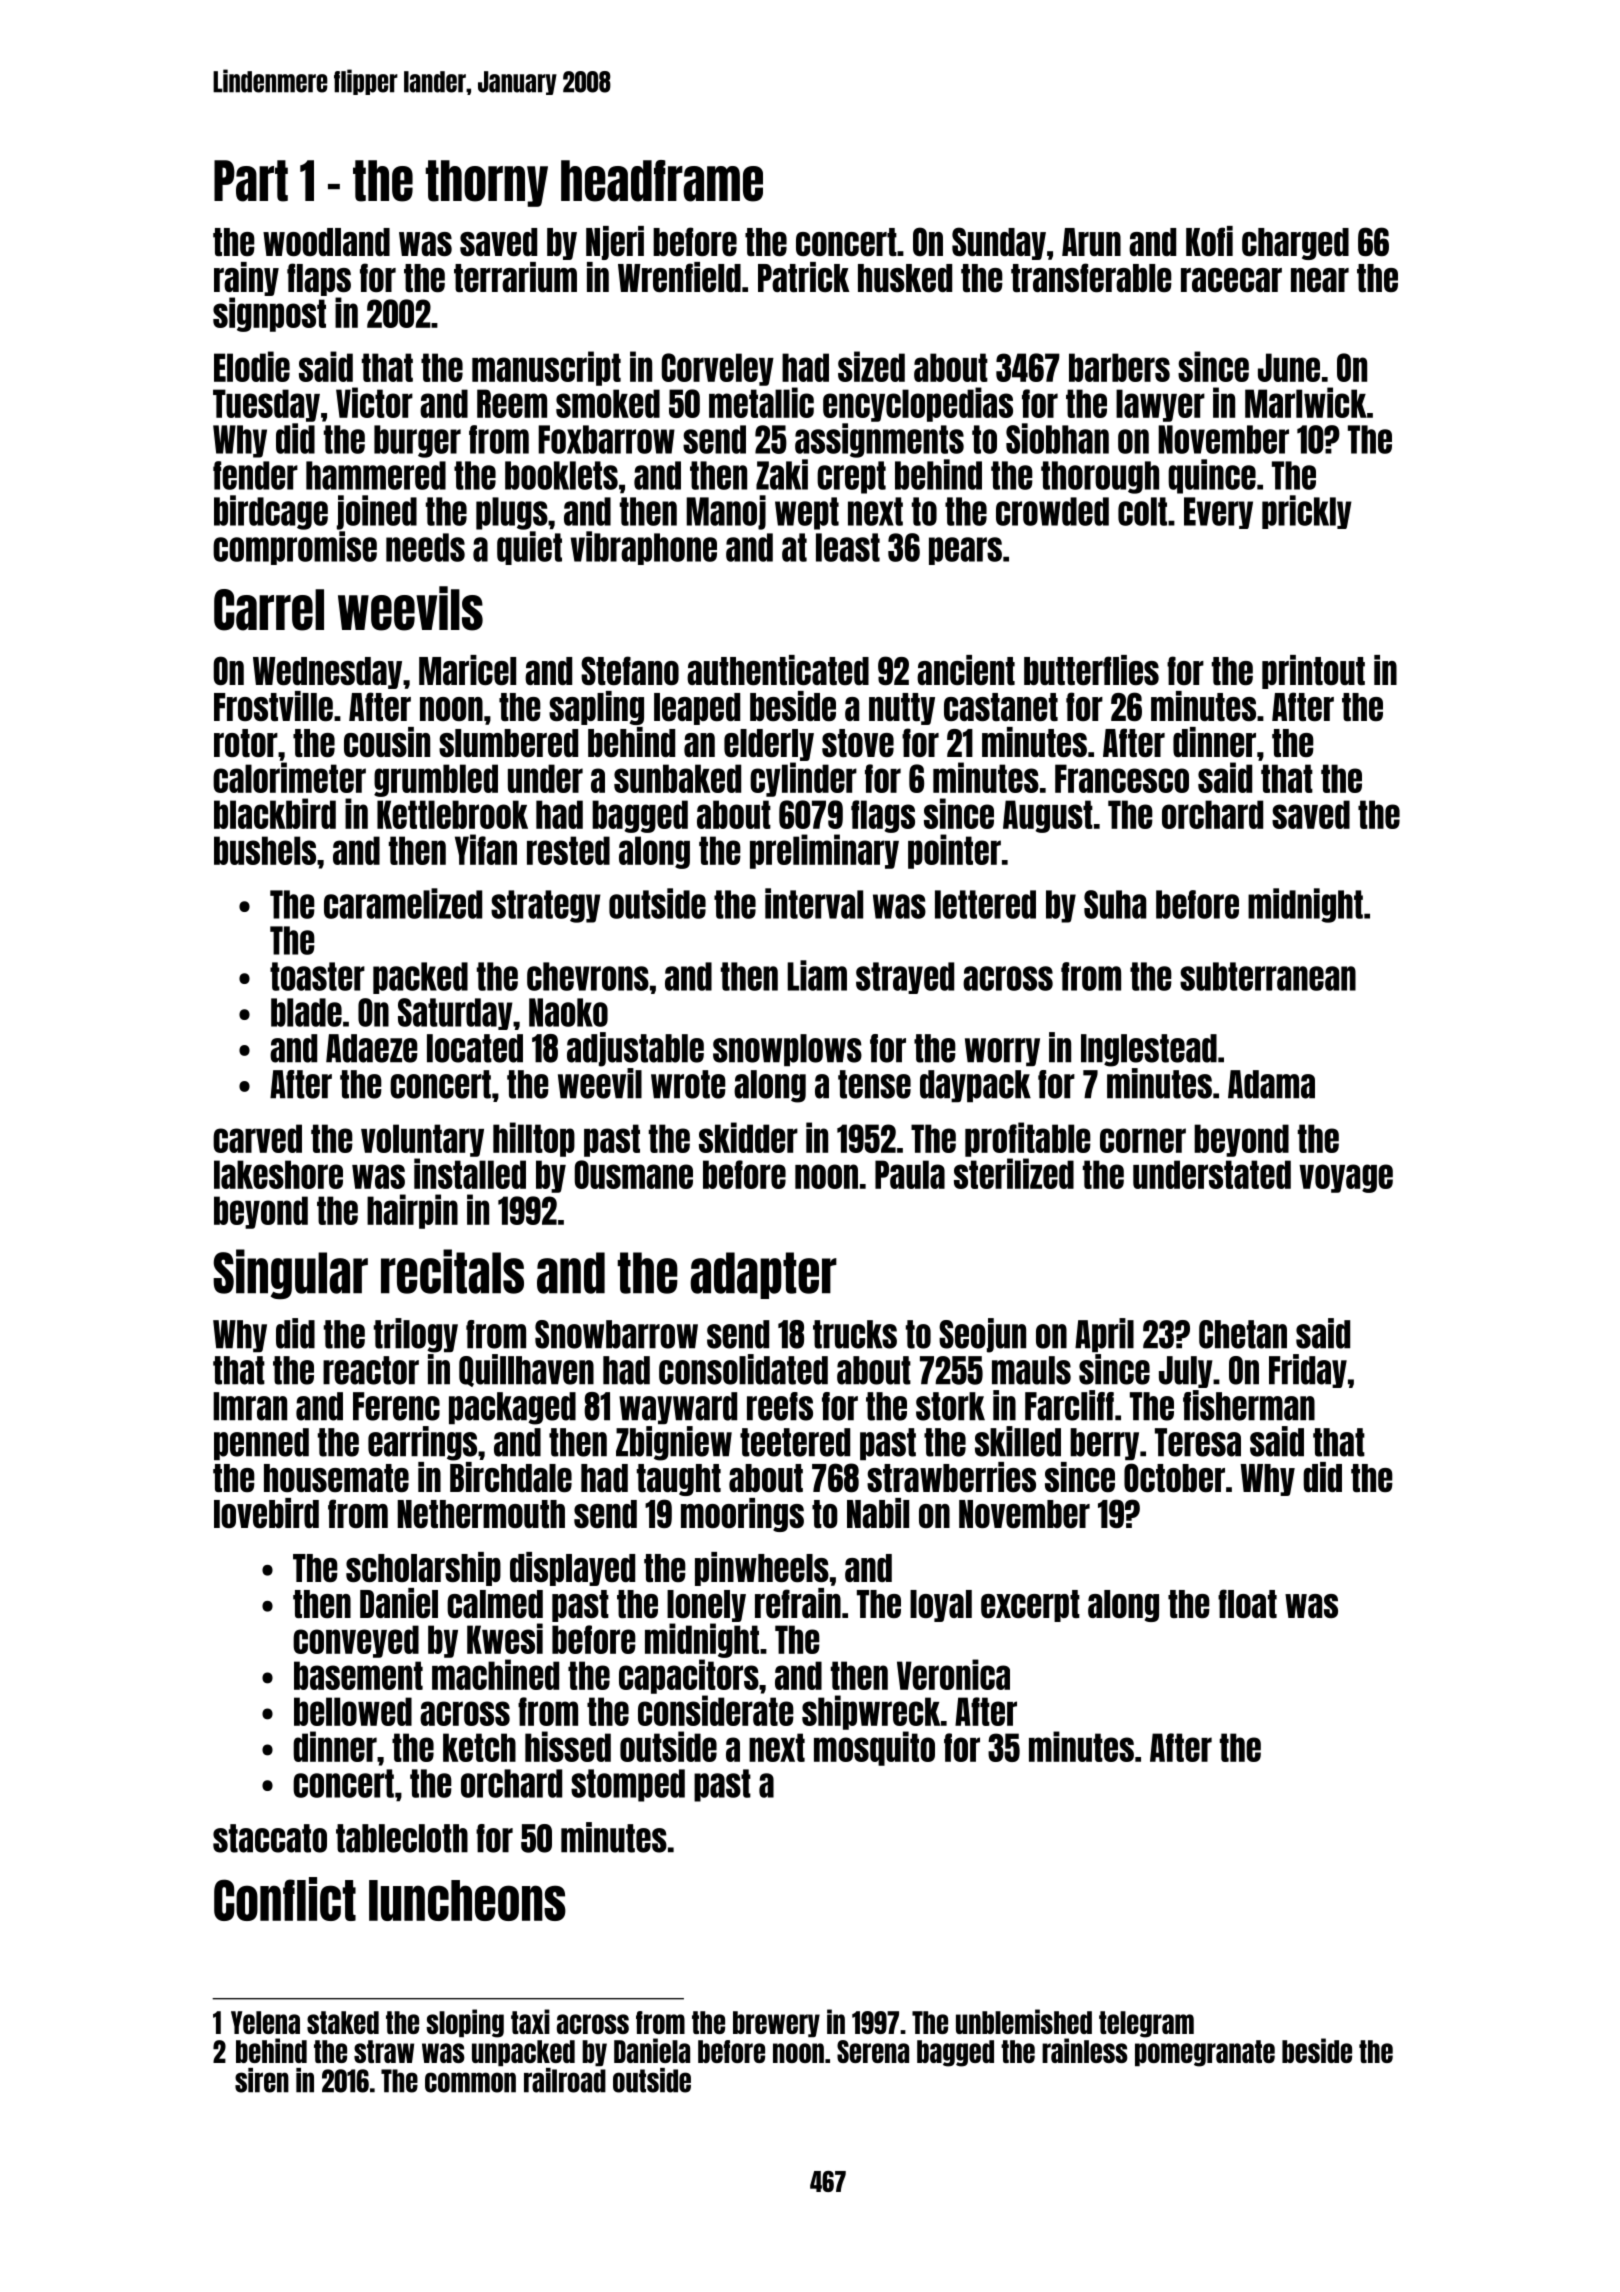  I want to click on pomegranate, so click(1205, 2053).
